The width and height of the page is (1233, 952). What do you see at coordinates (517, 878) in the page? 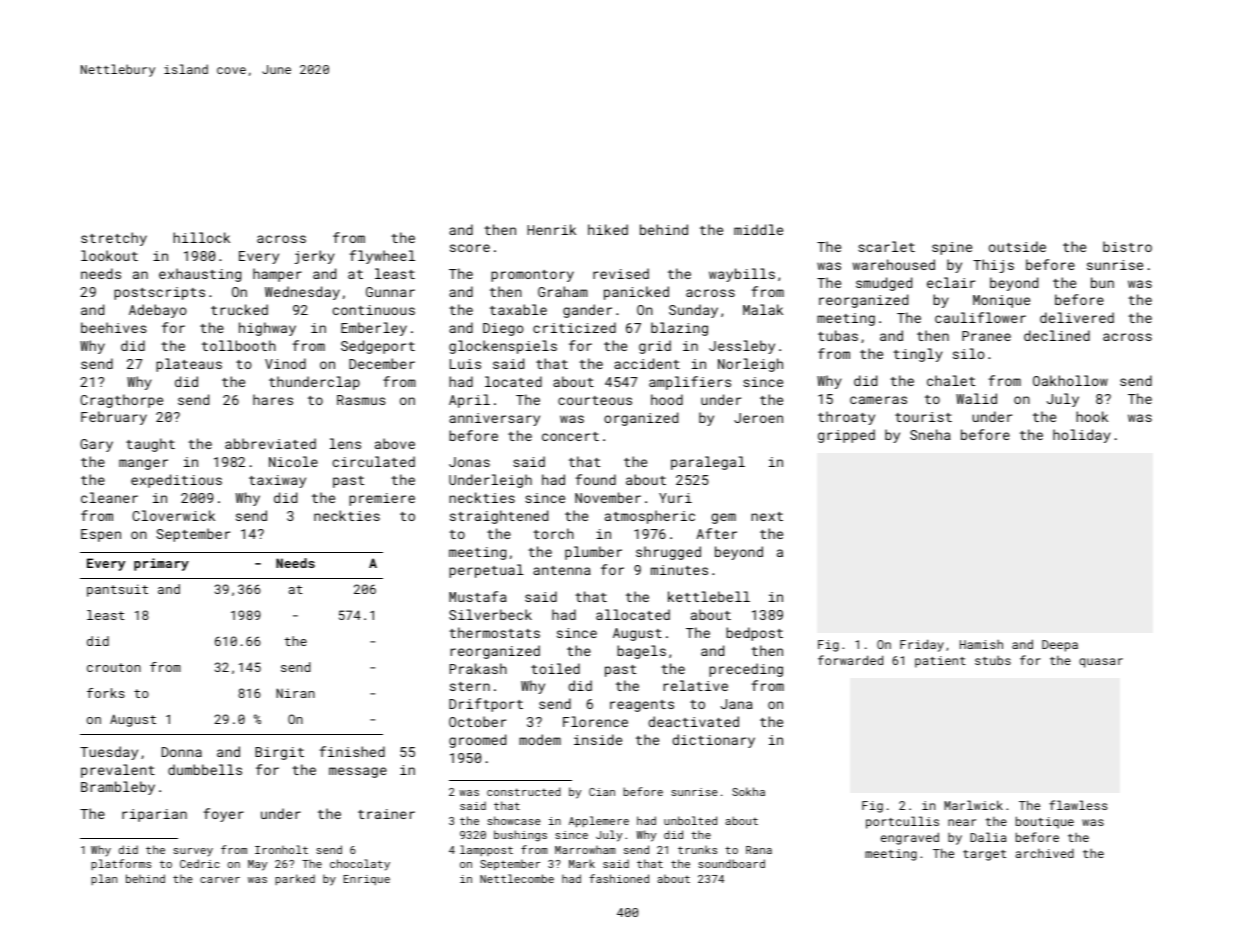
I see `Nettlecombe` at bounding box center [517, 878].
